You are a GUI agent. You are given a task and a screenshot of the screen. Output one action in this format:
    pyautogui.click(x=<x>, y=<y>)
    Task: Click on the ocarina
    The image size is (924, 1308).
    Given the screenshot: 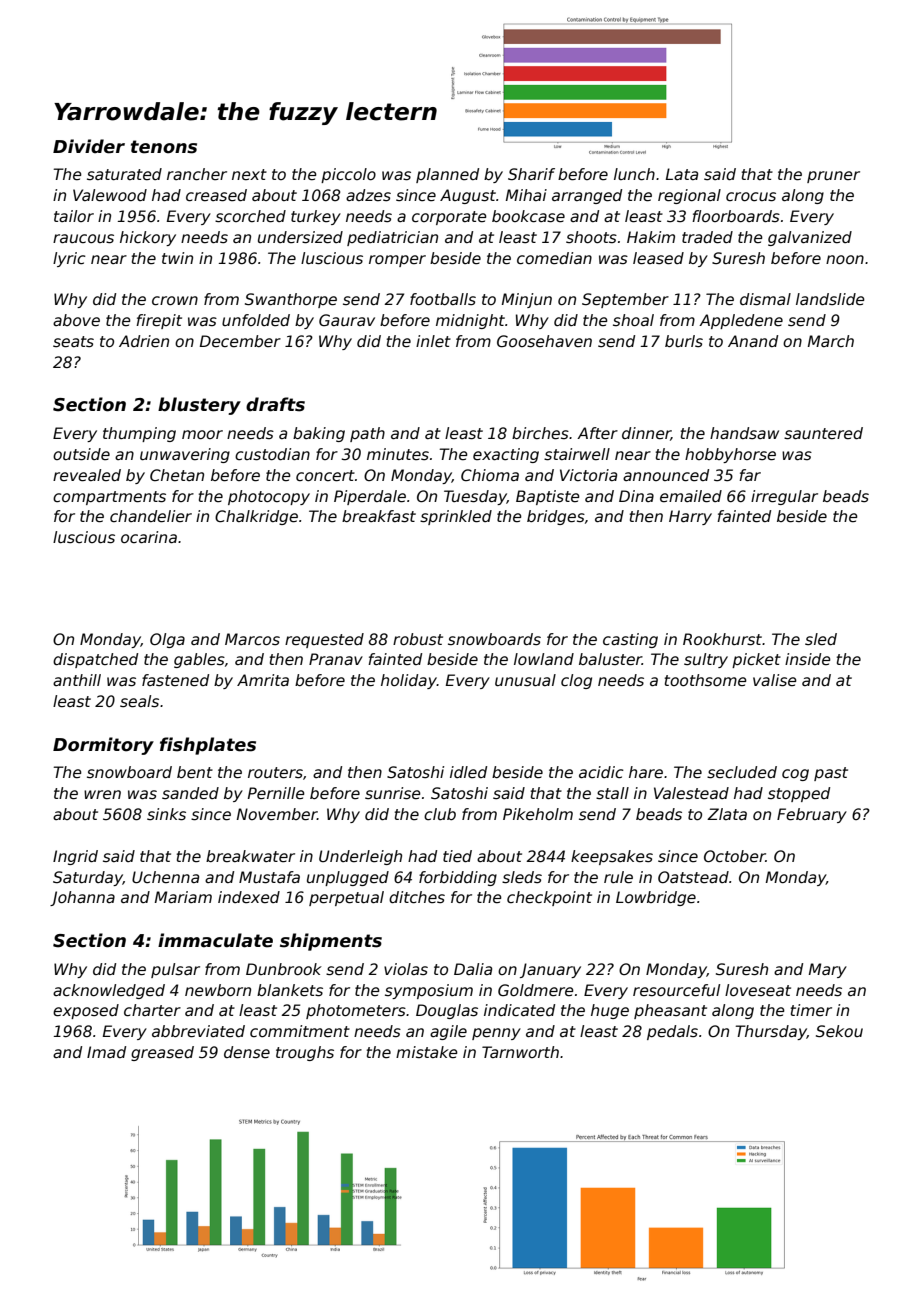 What is the action you would take?
    pyautogui.click(x=149, y=537)
